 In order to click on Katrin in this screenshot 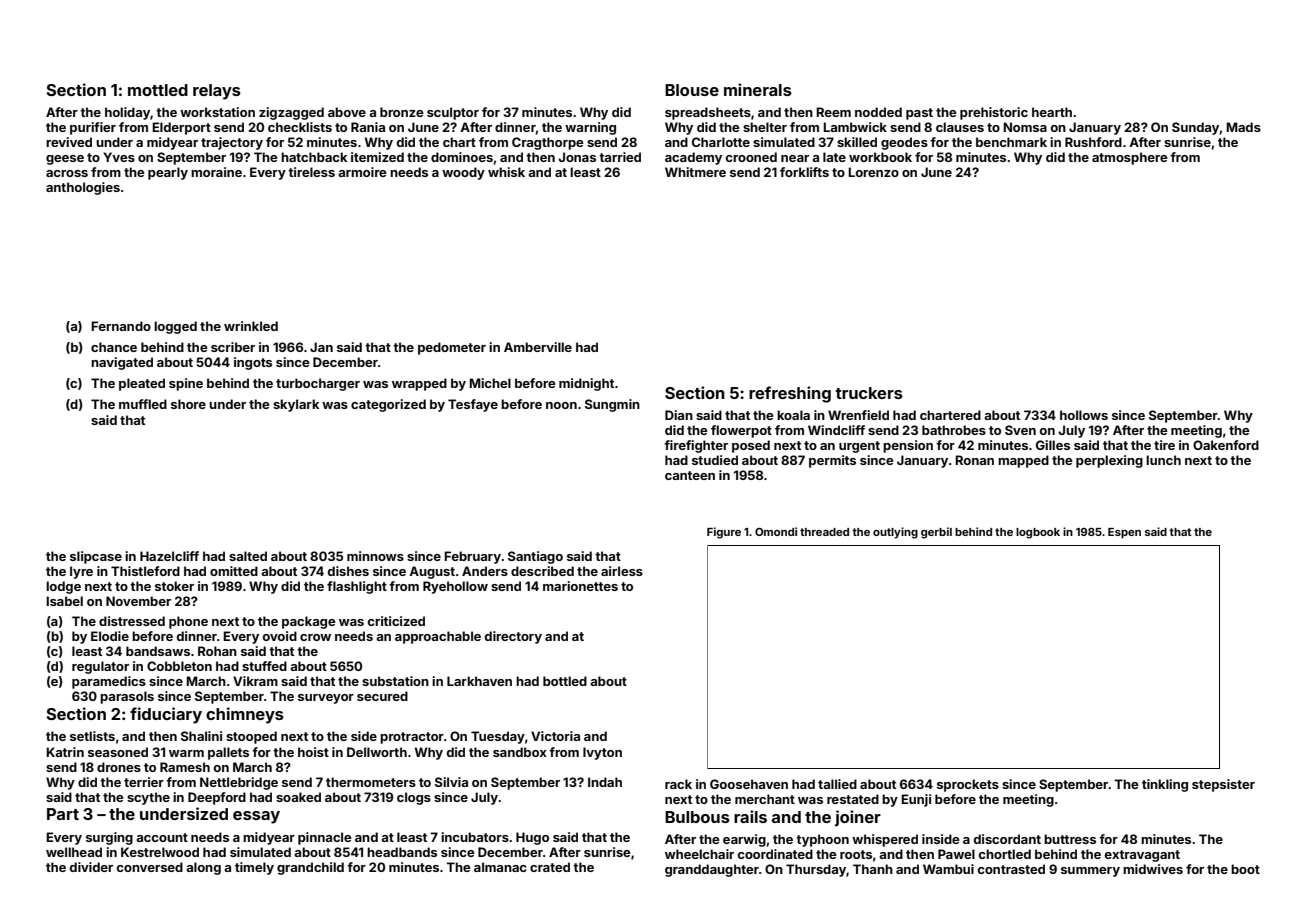, I will do `click(65, 752)`.
